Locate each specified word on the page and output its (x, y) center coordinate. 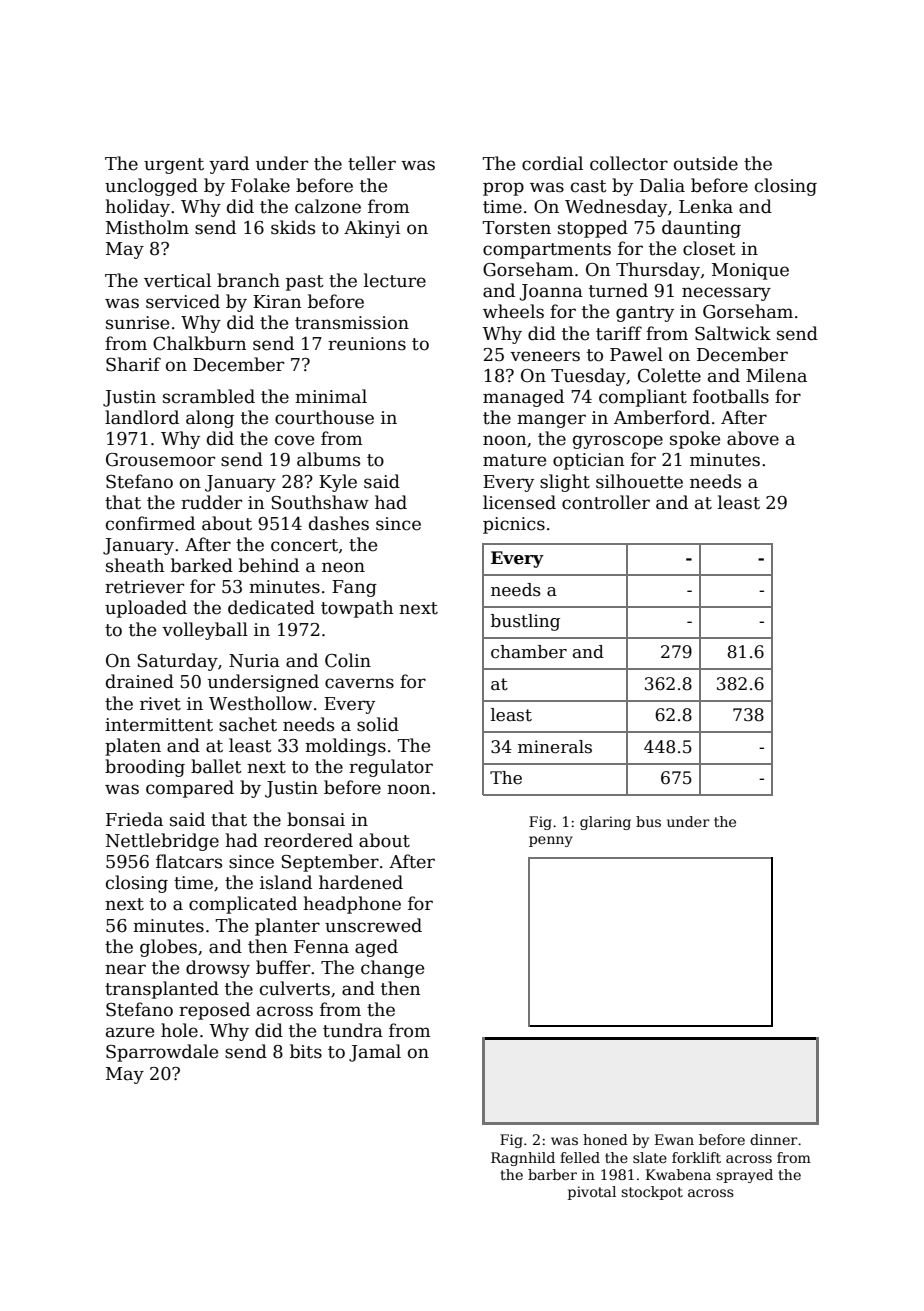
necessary (726, 294)
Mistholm (147, 227)
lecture (395, 280)
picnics (514, 525)
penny (551, 841)
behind (269, 565)
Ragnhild (523, 1159)
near (125, 969)
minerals (555, 747)
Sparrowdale (162, 1053)
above (753, 438)
